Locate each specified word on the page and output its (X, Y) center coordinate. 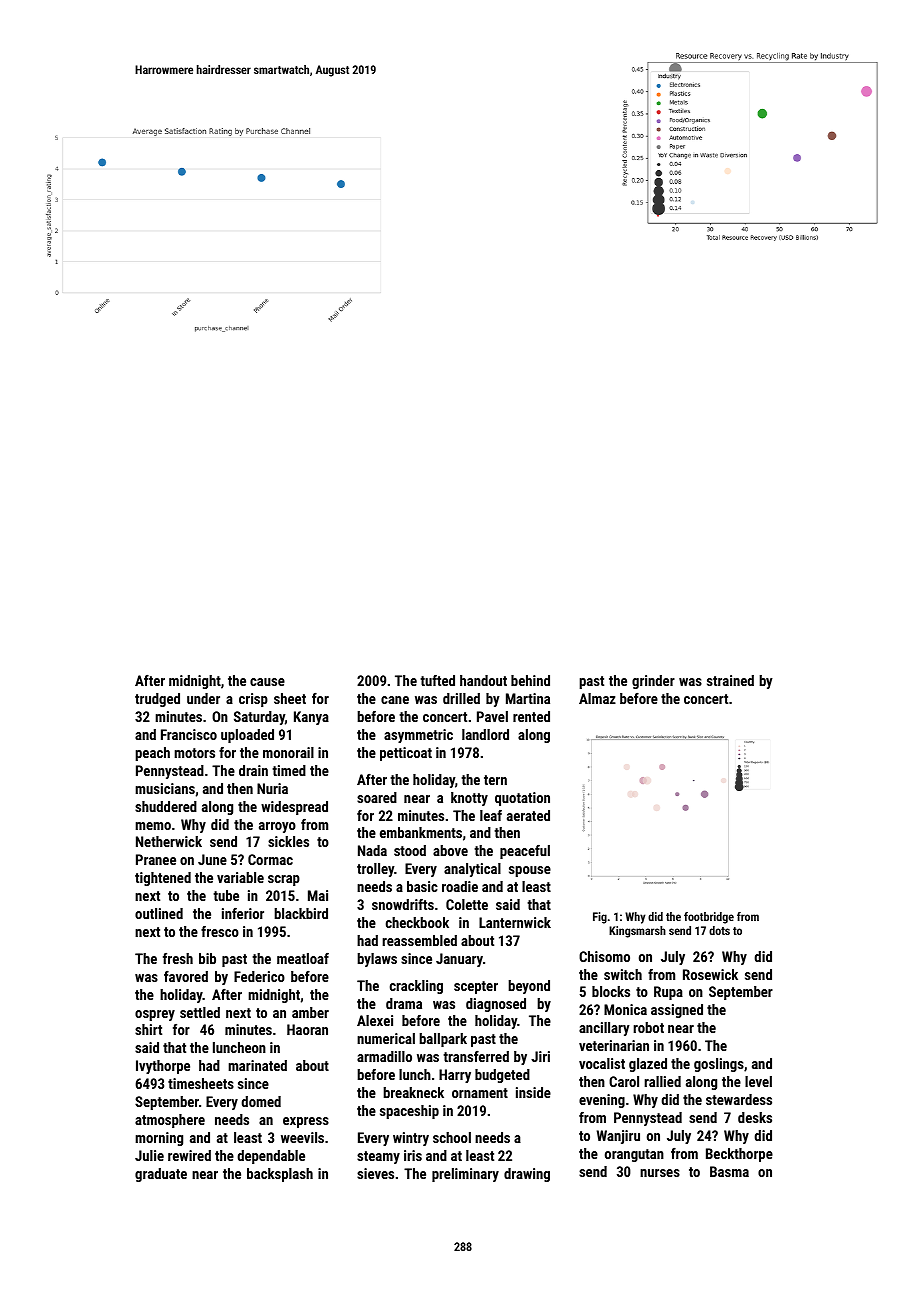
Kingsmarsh (637, 932)
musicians (165, 788)
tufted (437, 680)
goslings (719, 1065)
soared (377, 797)
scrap (284, 880)
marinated (257, 1065)
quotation (522, 799)
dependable (271, 1157)
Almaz (597, 698)
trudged (157, 700)
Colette (467, 904)
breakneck (413, 1092)
